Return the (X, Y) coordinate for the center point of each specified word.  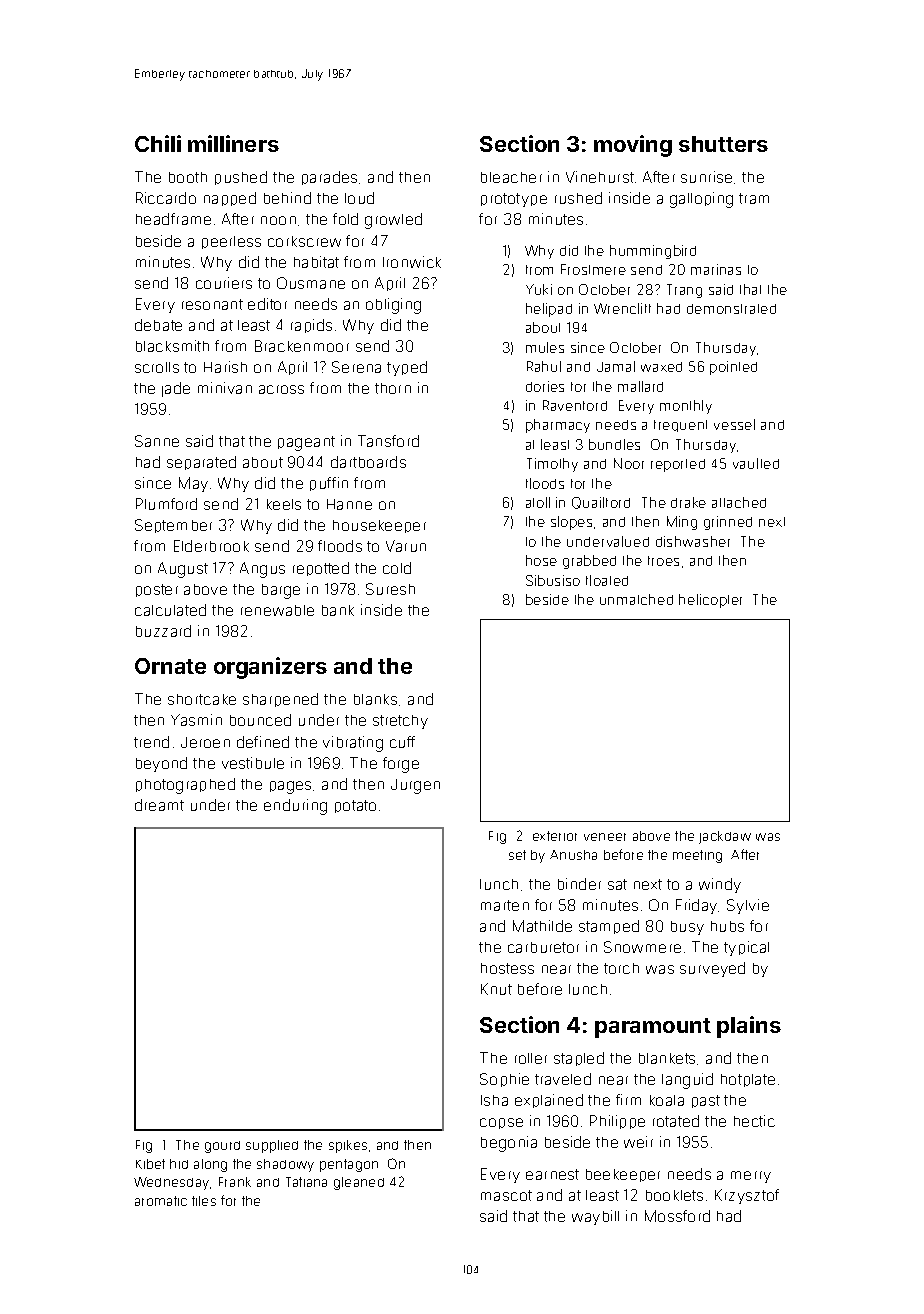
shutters (723, 144)
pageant (306, 443)
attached (739, 502)
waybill (595, 1217)
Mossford (677, 1216)
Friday (696, 906)
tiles (204, 1201)
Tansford (388, 441)
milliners (233, 143)
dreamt (159, 805)
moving (633, 146)
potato (355, 806)
